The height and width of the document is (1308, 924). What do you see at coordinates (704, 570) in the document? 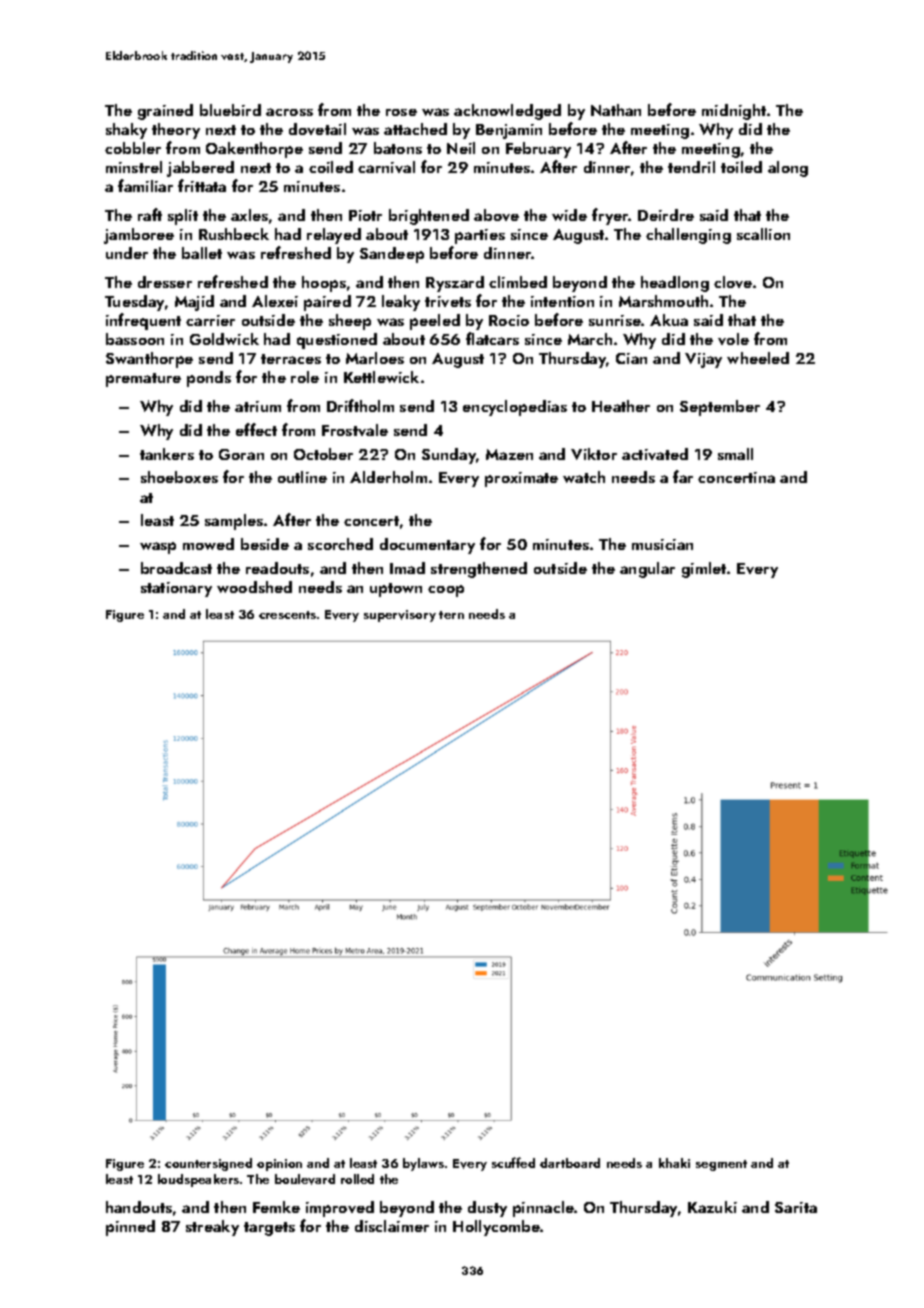
I see `gimlet` at bounding box center [704, 570].
